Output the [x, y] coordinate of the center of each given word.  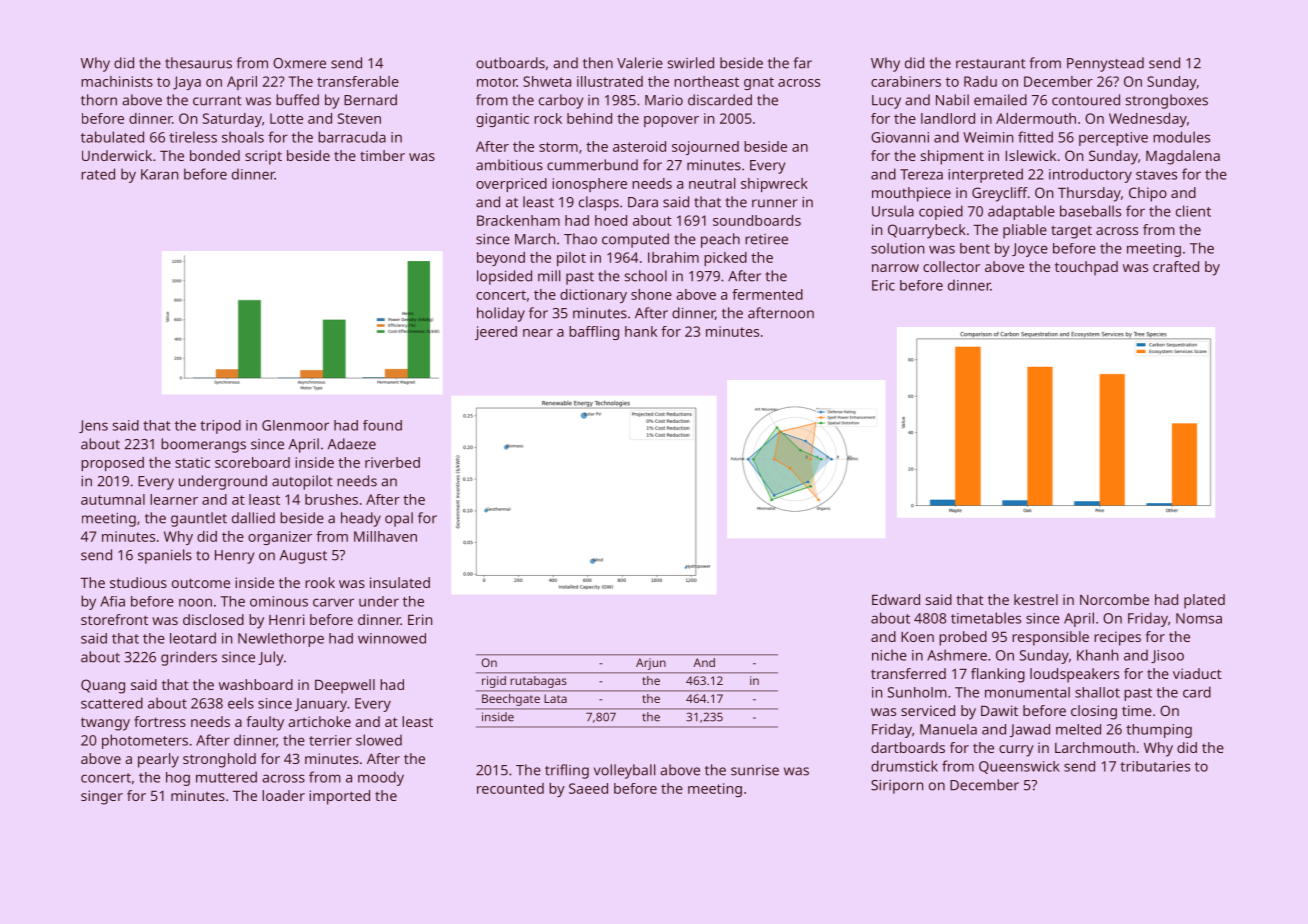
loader [283, 795]
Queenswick [1019, 767]
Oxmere [299, 63]
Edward [896, 599]
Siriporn [897, 787]
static [192, 462]
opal [399, 519]
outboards [510, 63]
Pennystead [1105, 64]
